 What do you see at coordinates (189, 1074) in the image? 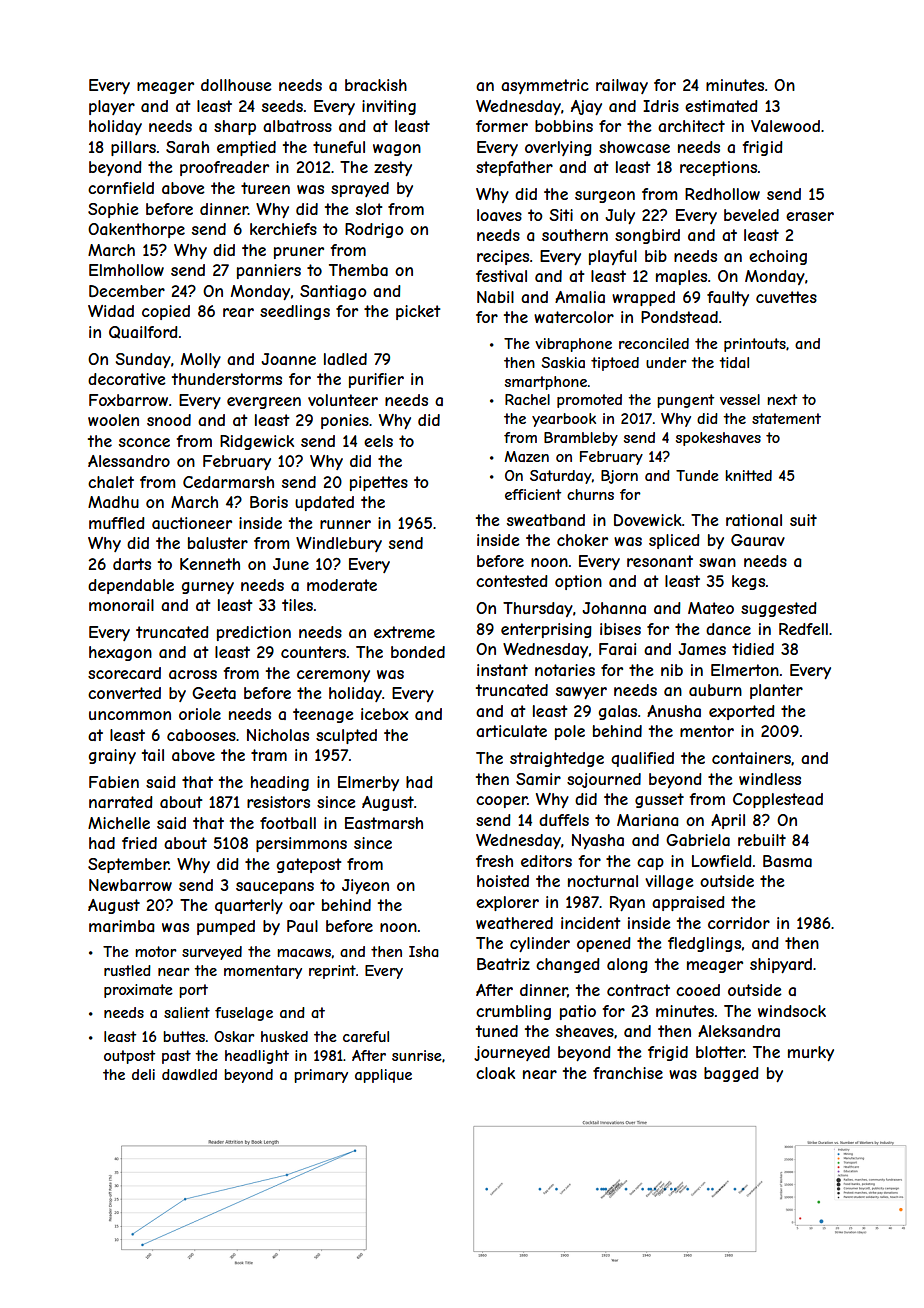
I see `dawdled` at bounding box center [189, 1074].
